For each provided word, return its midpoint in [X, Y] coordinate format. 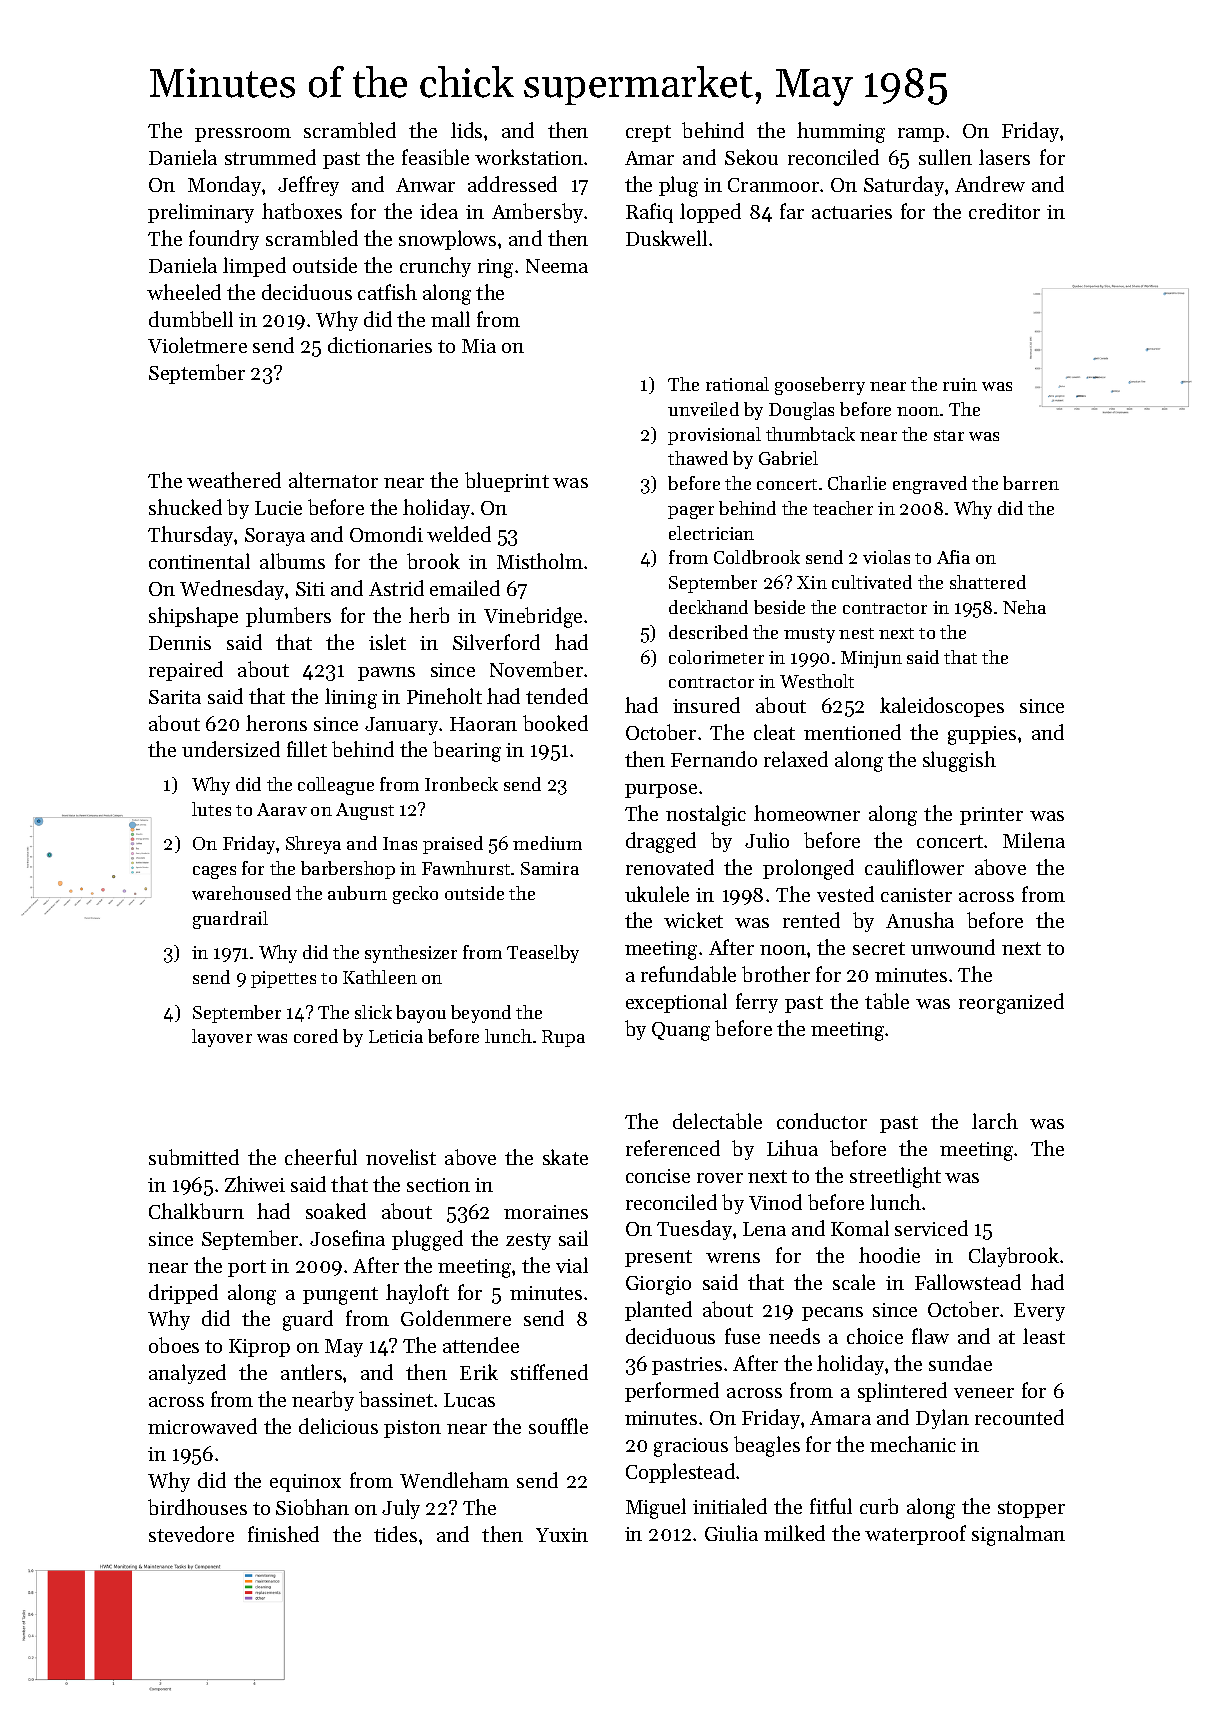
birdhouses [197, 1507]
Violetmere [197, 345]
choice [875, 1336]
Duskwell [666, 238]
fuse [742, 1336]
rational [737, 384]
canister [916, 895]
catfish [387, 292]
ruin [960, 384]
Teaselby [543, 954]
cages [214, 872]
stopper [1031, 1509]
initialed [730, 1506]
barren [1031, 483]
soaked [336, 1211]
